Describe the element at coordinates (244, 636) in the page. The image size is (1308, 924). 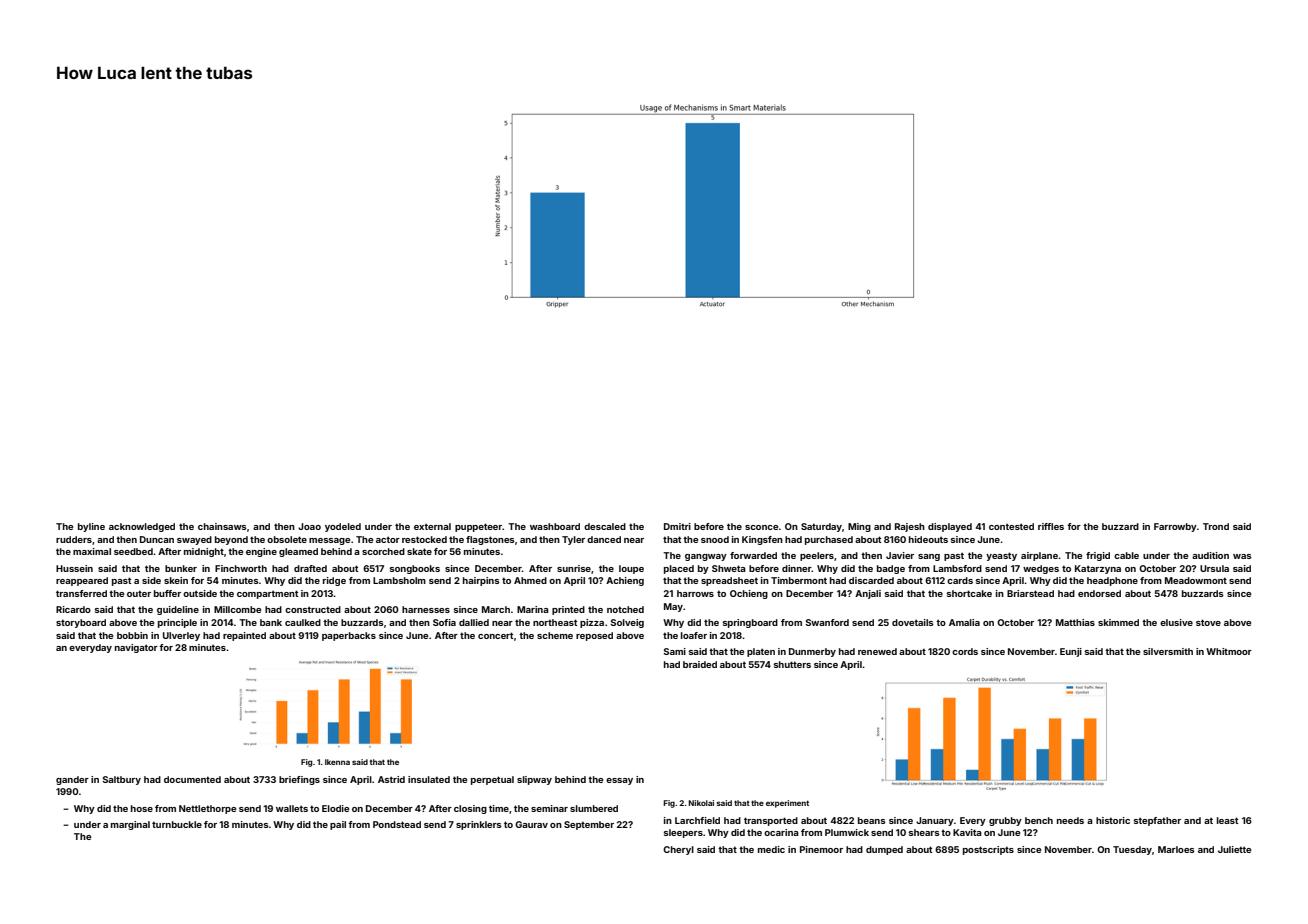
I see `repainted` at that location.
